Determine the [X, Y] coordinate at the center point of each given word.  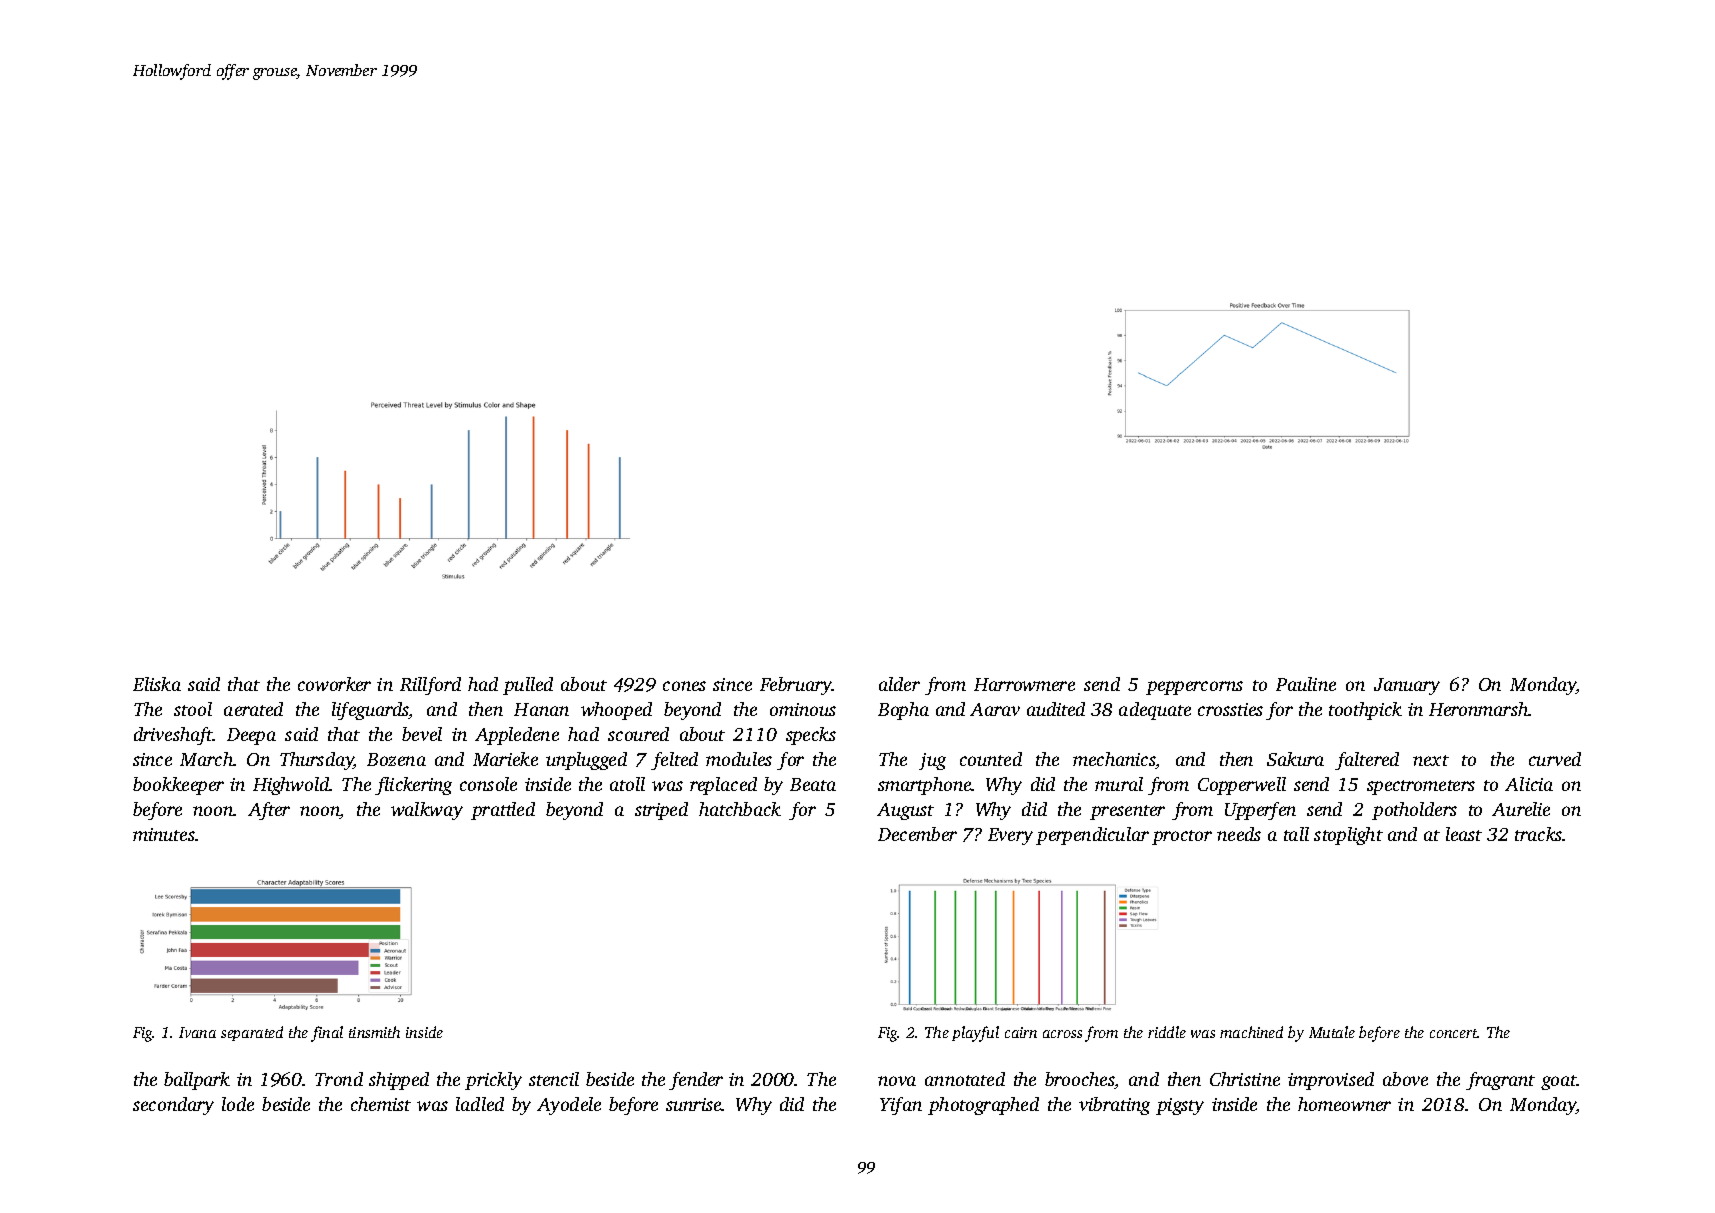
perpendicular [1092, 836]
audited [1056, 709]
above [1405, 1079]
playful [975, 1034]
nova [897, 1081]
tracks [1539, 834]
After [269, 811]
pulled [528, 686]
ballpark [197, 1081]
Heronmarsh [1479, 709]
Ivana [197, 1032]
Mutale [1332, 1032]
